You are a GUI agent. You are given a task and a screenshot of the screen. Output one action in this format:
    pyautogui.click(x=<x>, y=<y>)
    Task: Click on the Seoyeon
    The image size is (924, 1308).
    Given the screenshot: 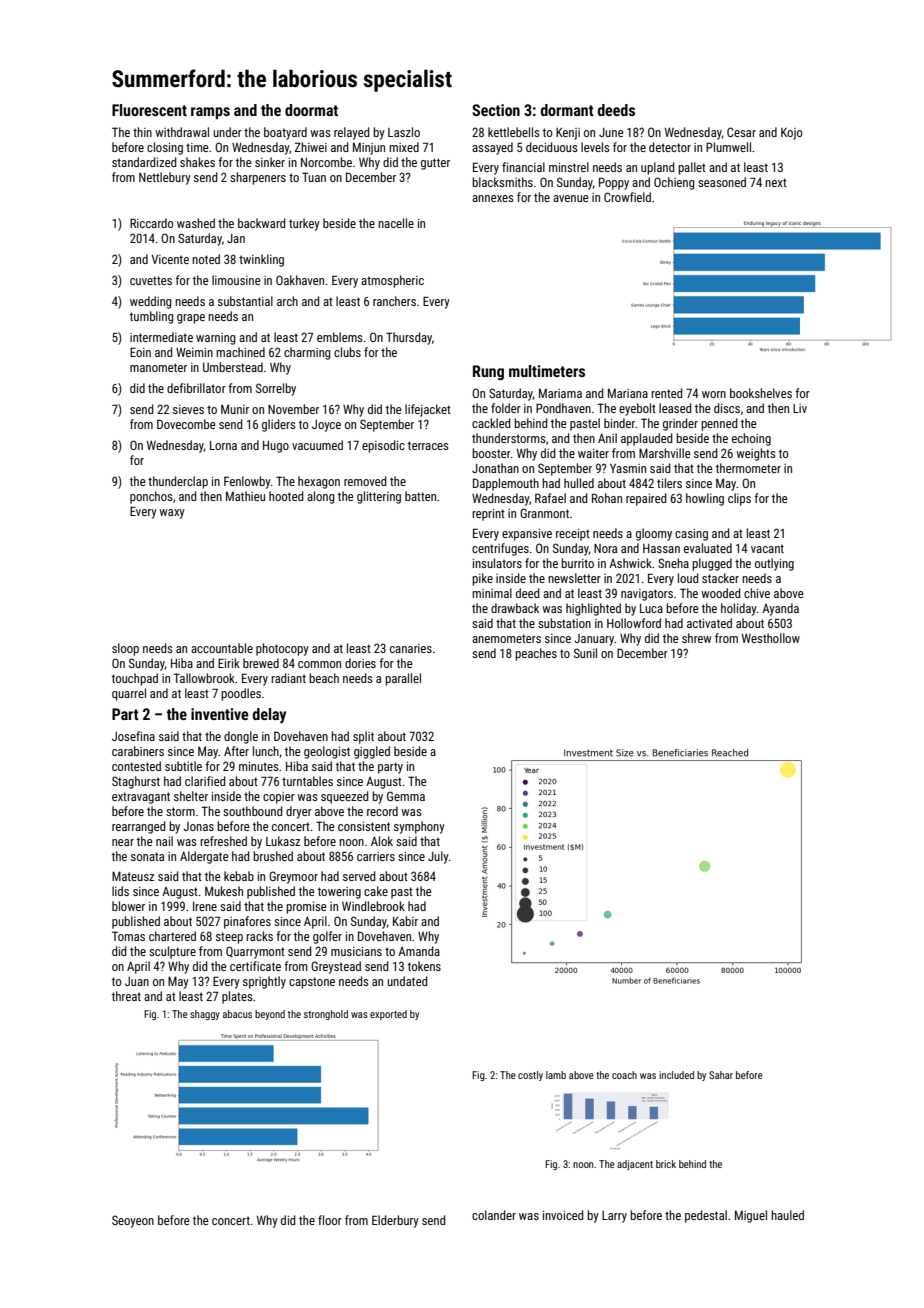 What is the action you would take?
    pyautogui.click(x=133, y=1221)
